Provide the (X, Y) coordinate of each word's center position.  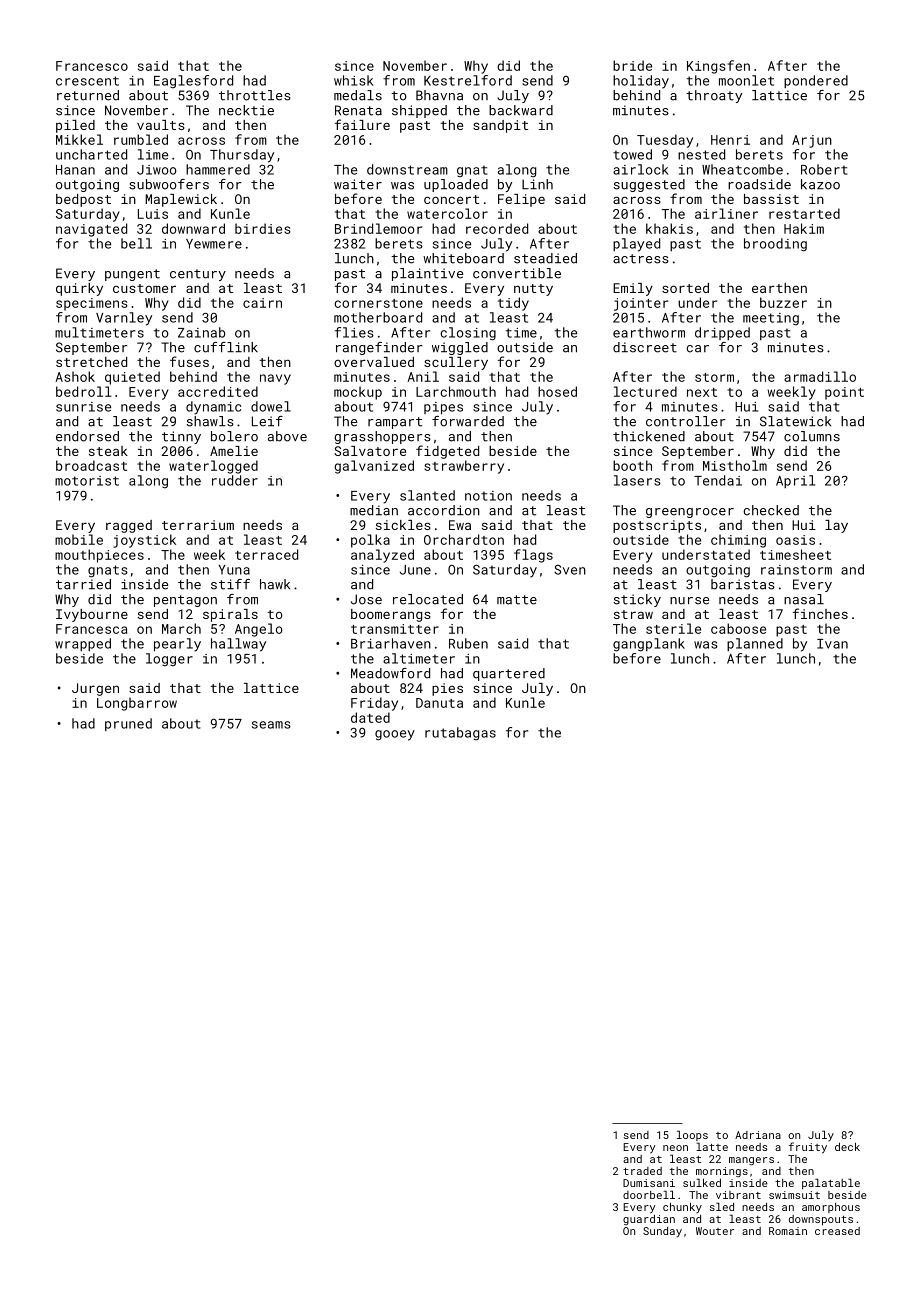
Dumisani (649, 1183)
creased (837, 1231)
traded (642, 1171)
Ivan (832, 644)
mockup (358, 393)
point (844, 393)
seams (271, 725)
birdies (263, 228)
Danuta (439, 703)
